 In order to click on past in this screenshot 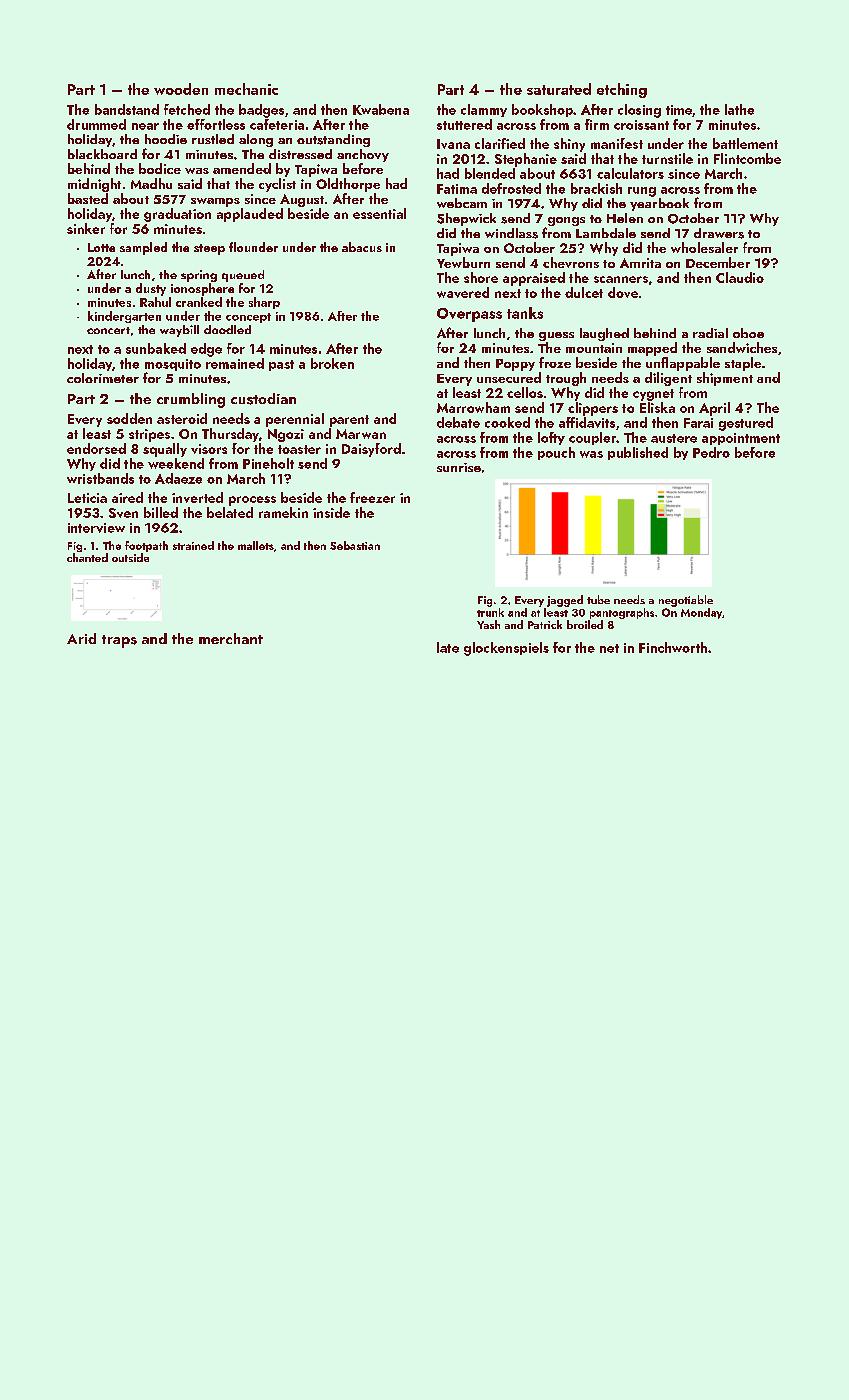, I will do `click(281, 365)`.
